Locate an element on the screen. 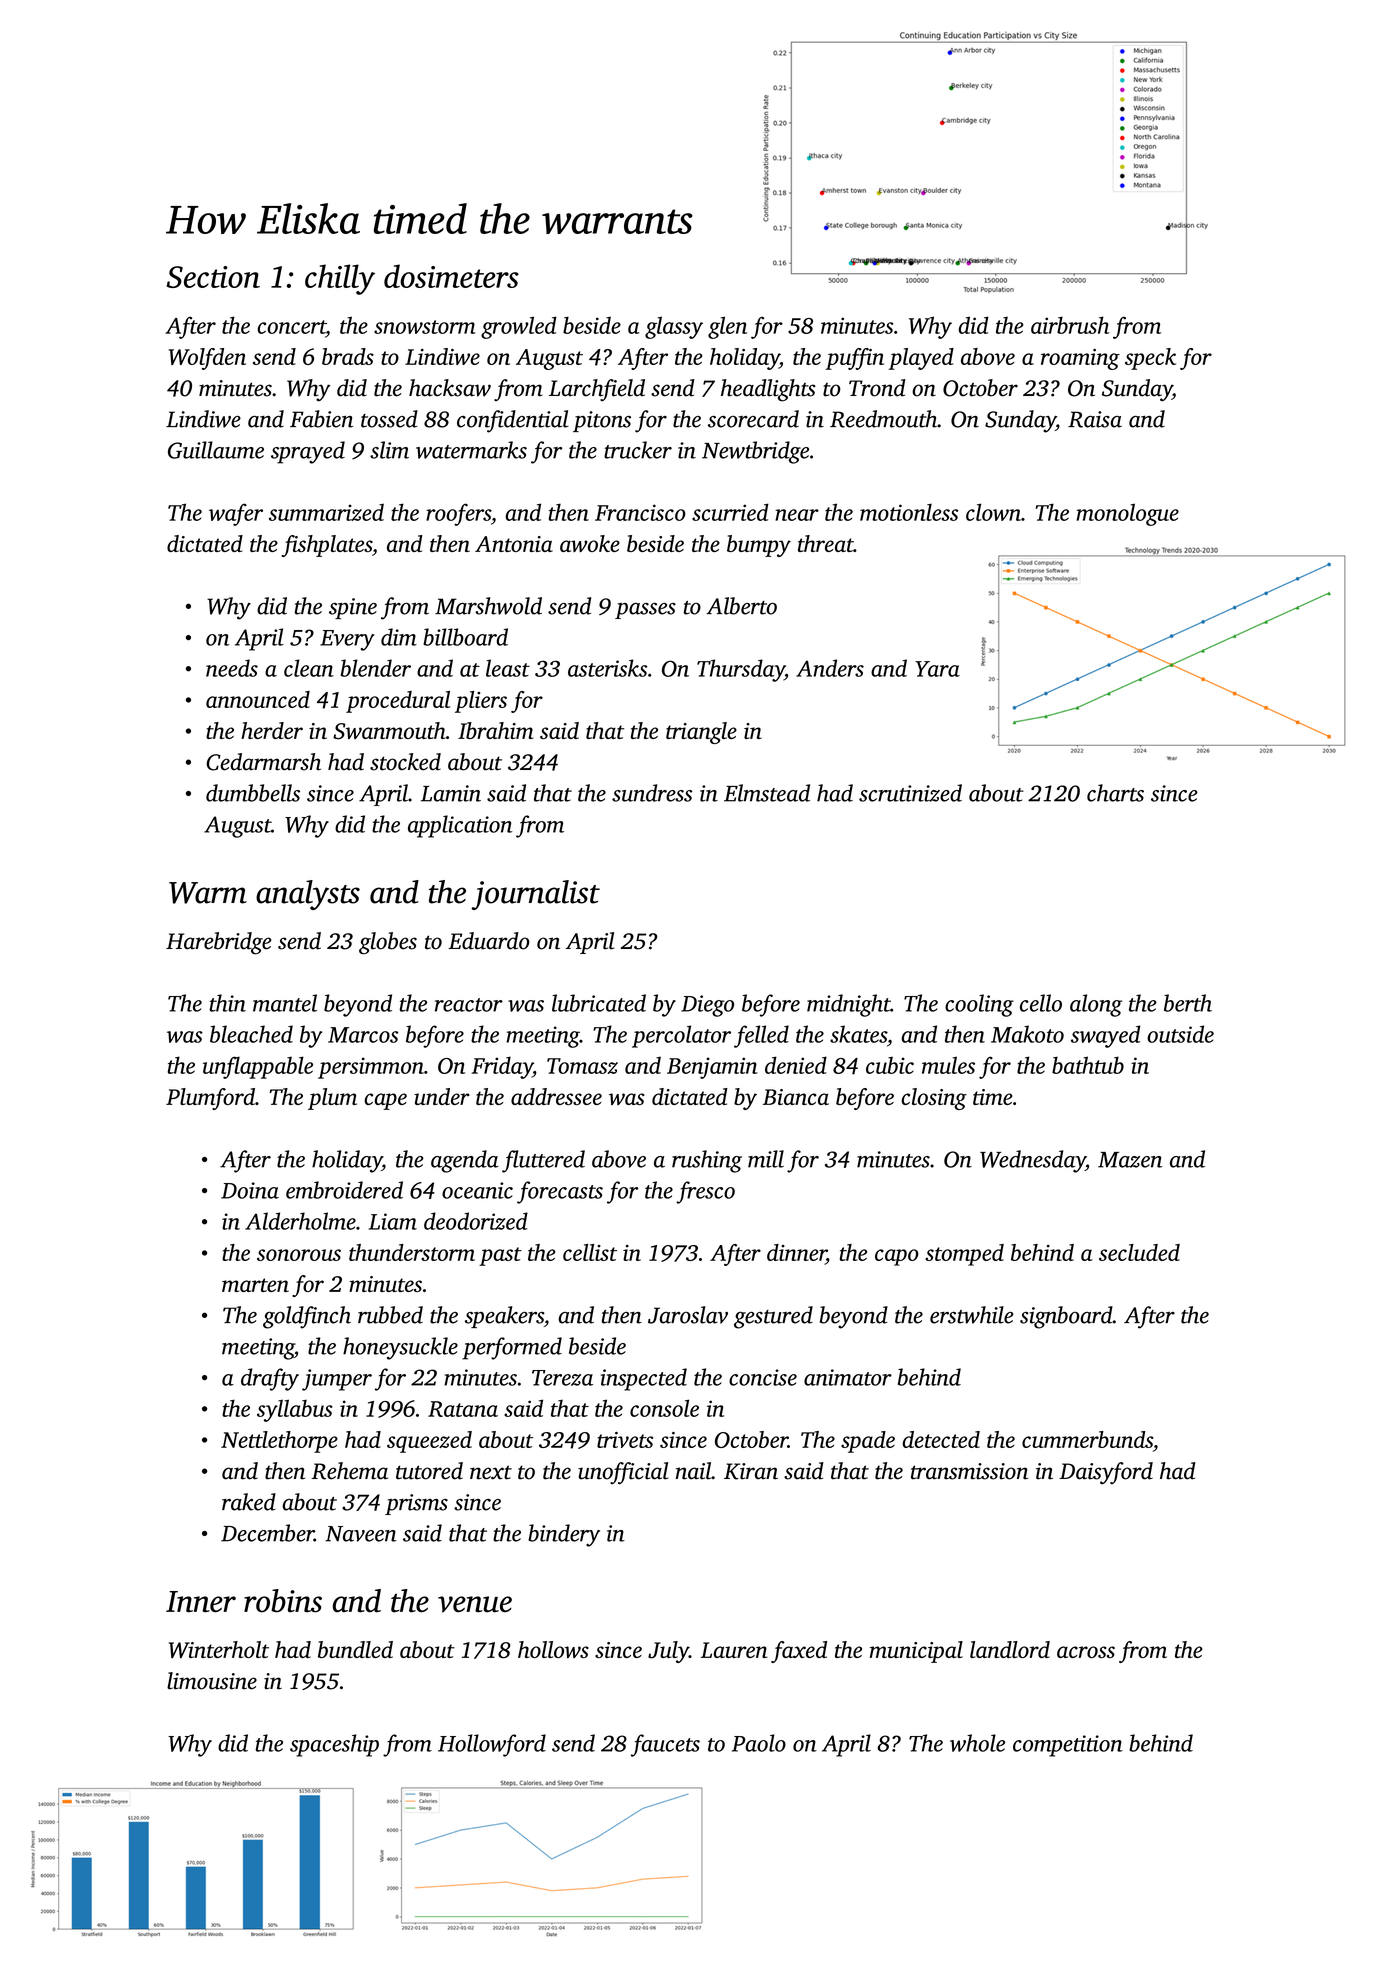 This screenshot has width=1386, height=1969. Section is located at coordinates (213, 277).
